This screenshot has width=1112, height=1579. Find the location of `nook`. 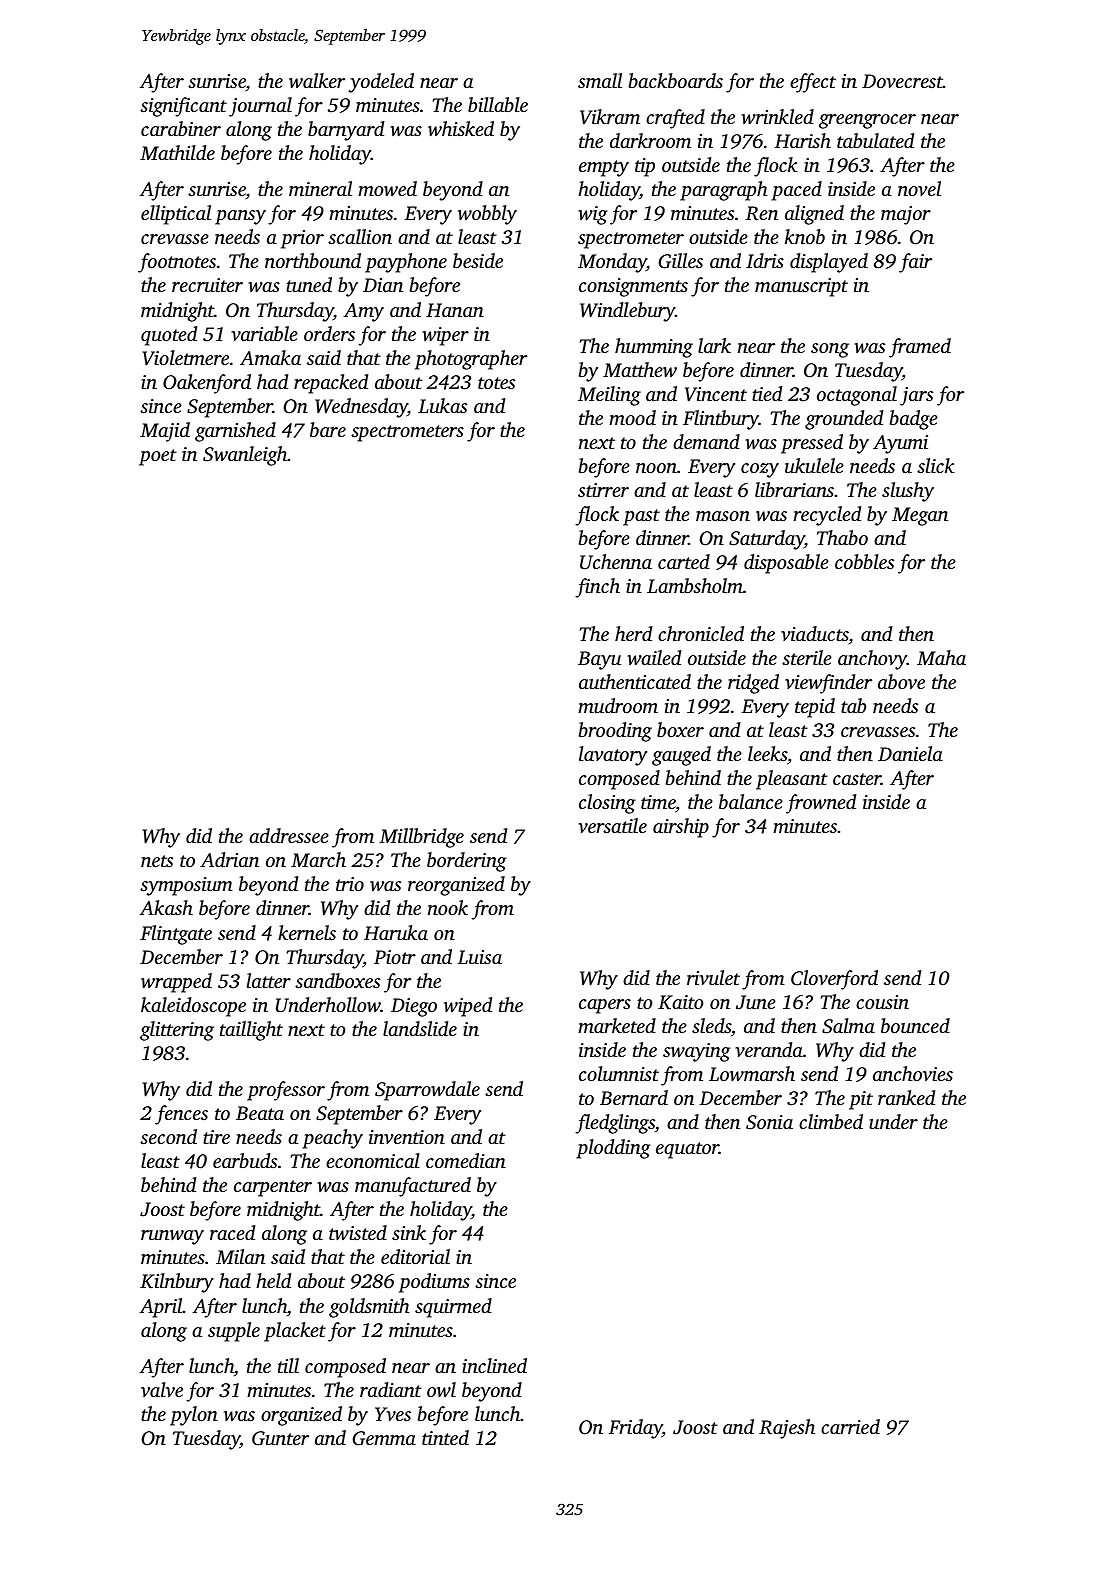

nook is located at coordinates (448, 907).
